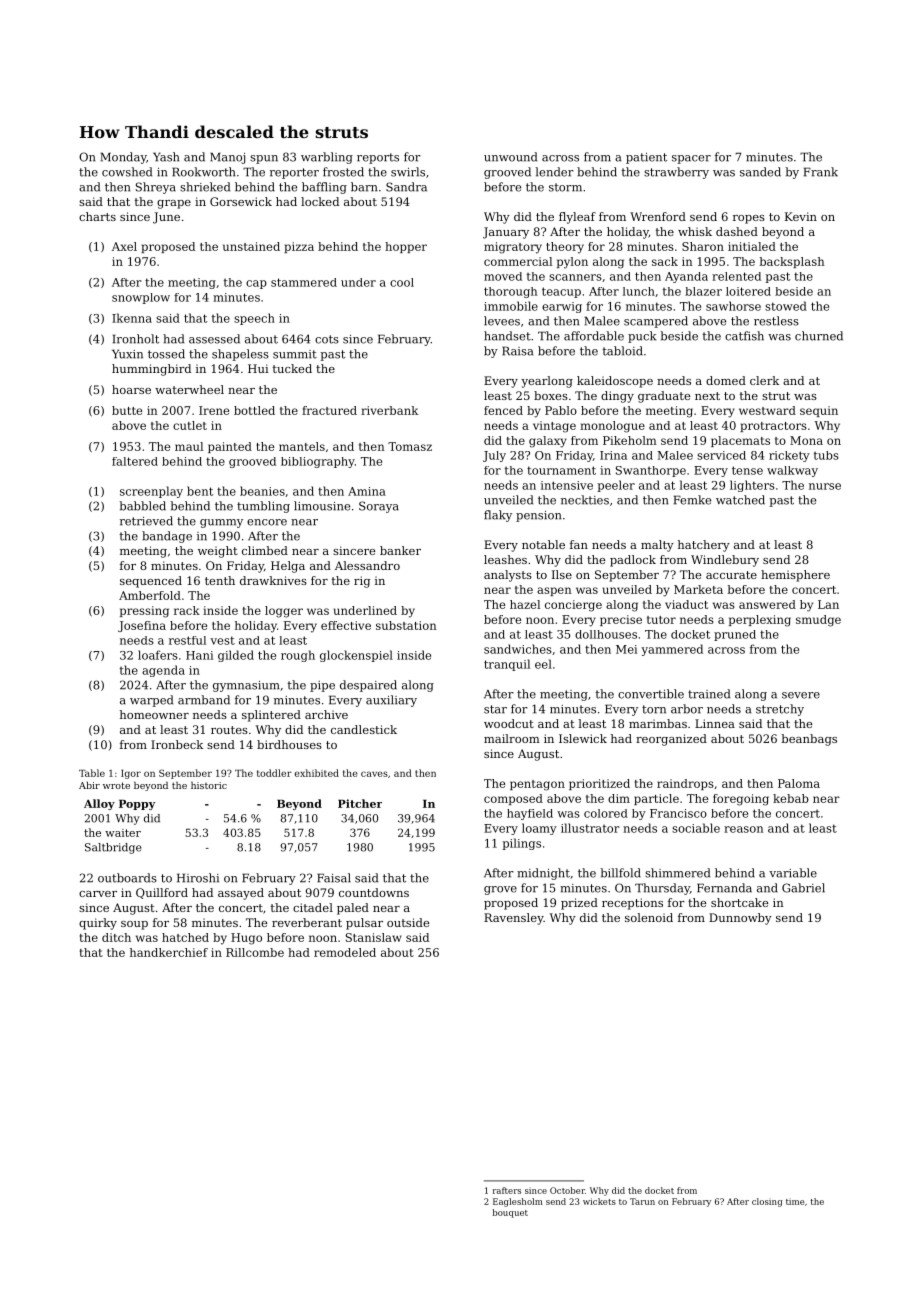 This screenshot has width=924, height=1308. I want to click on sanded, so click(760, 172).
